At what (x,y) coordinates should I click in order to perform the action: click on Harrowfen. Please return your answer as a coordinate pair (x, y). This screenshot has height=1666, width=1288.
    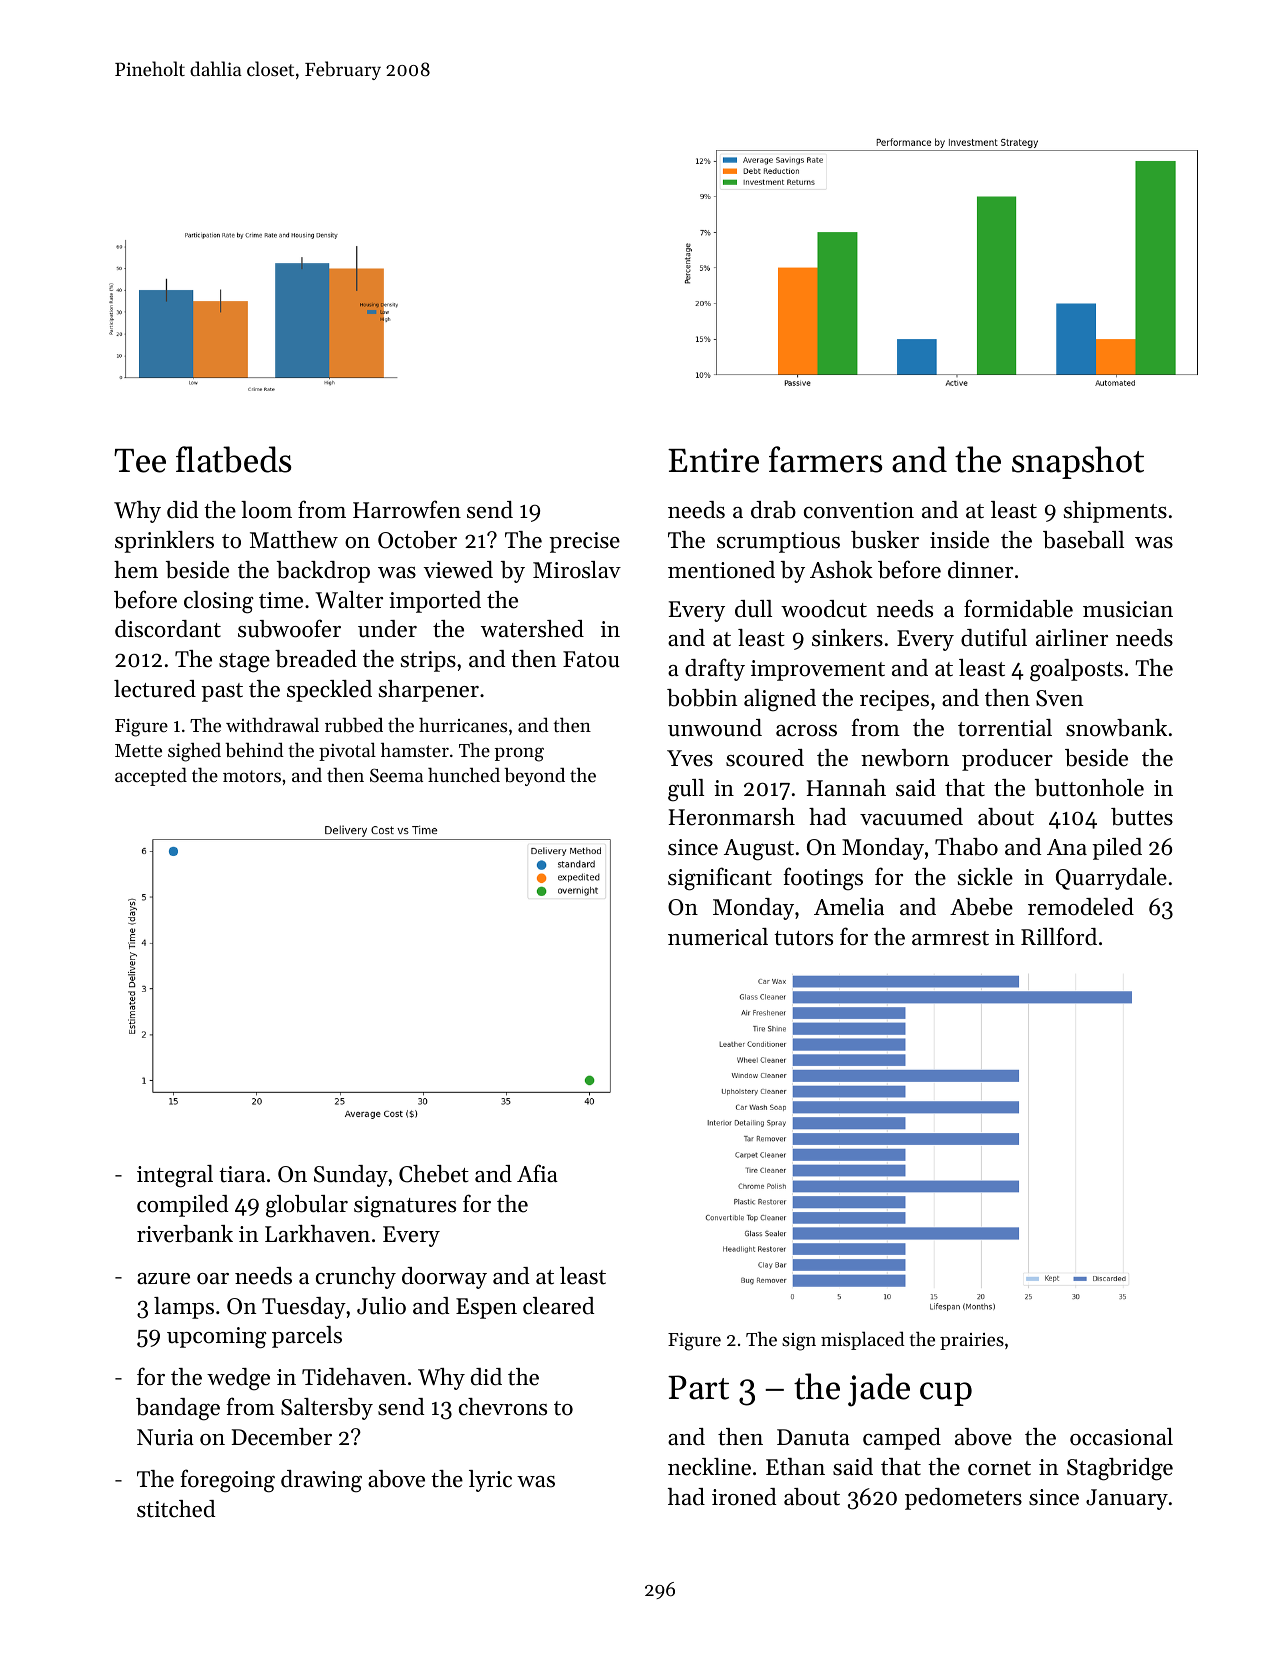
    Looking at the image, I should click on (407, 509).
